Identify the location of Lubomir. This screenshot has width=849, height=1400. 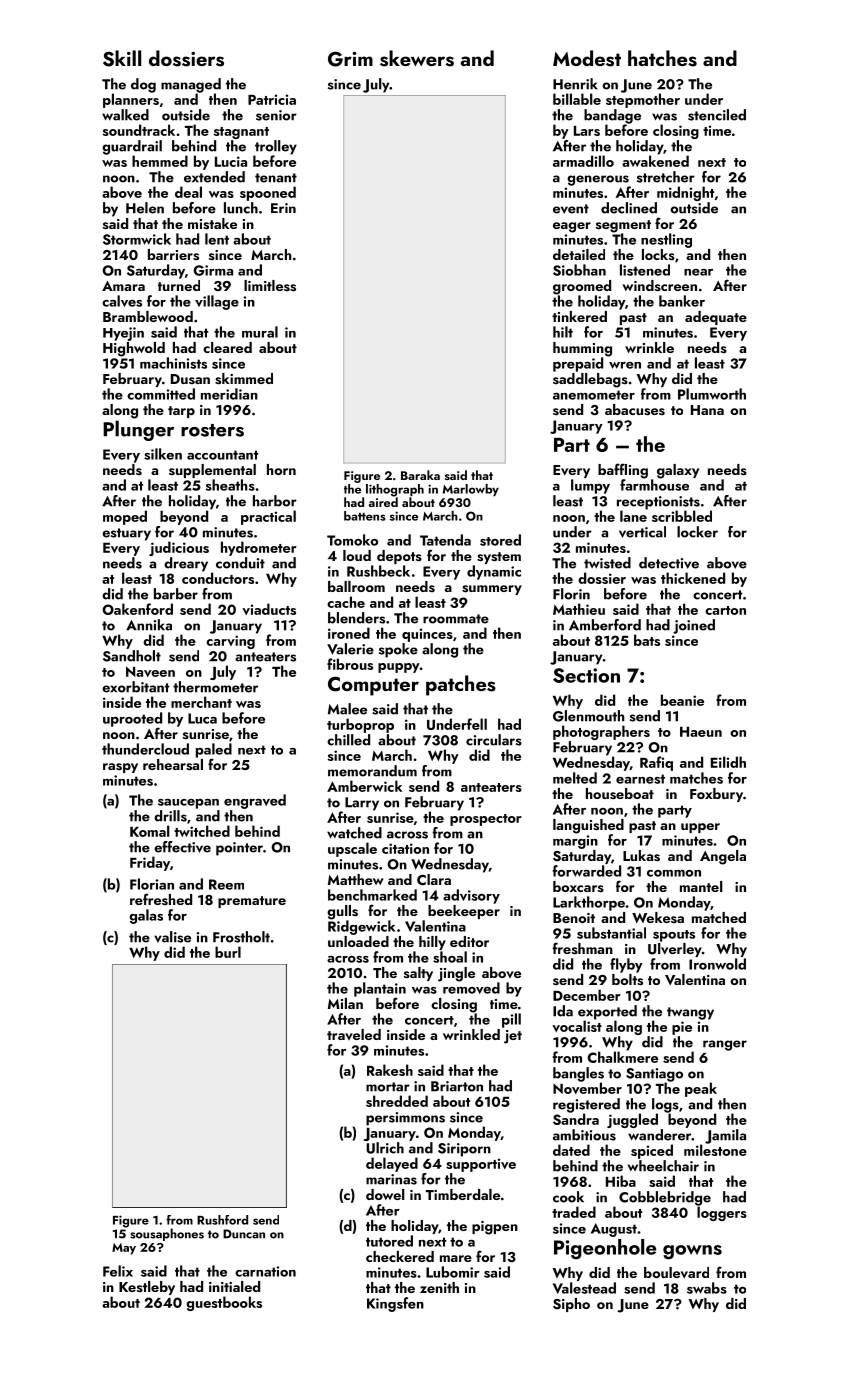
(453, 1272).
